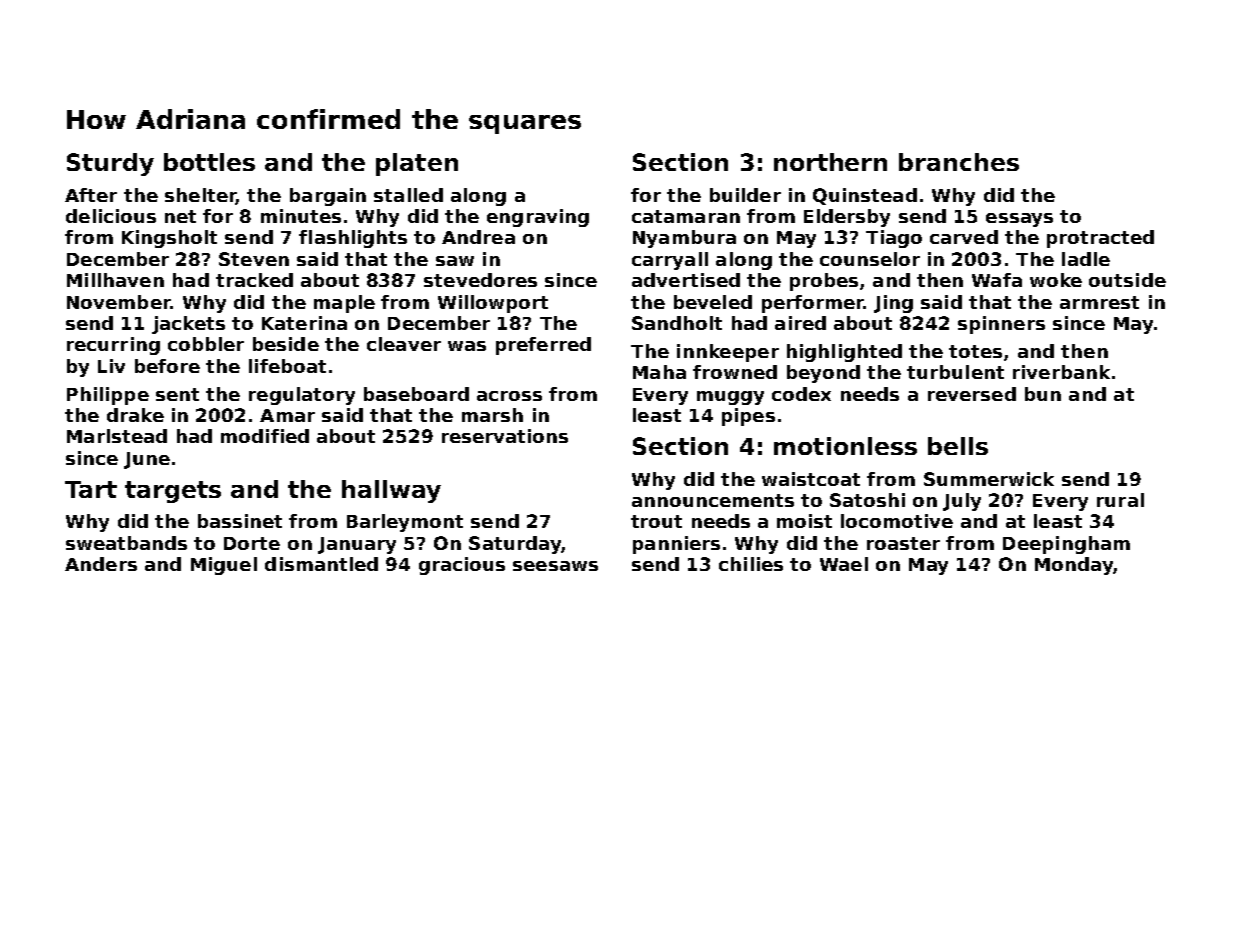 This screenshot has height=952, width=1233. I want to click on Miguel, so click(224, 566).
